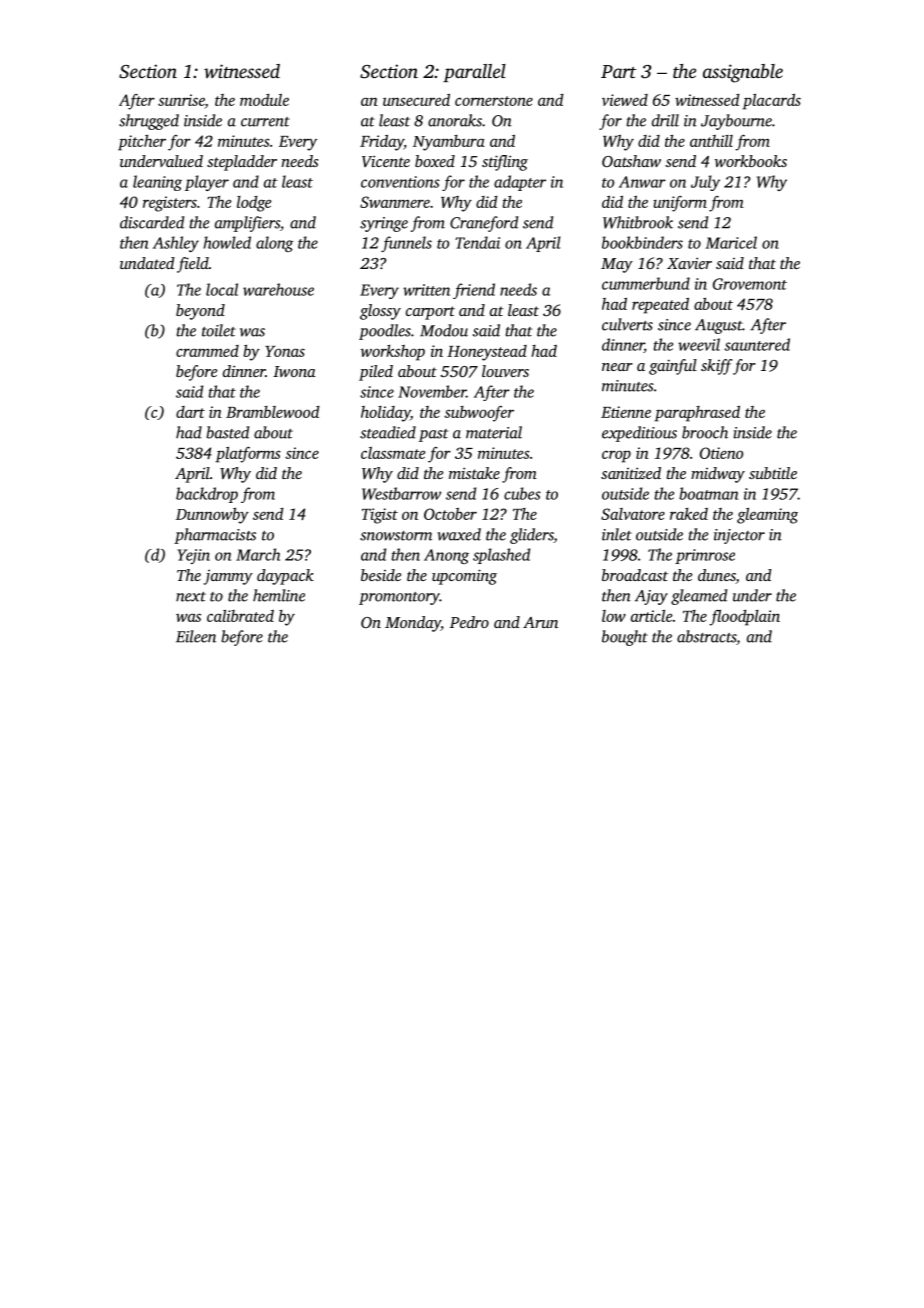  I want to click on Eileen, so click(196, 636).
